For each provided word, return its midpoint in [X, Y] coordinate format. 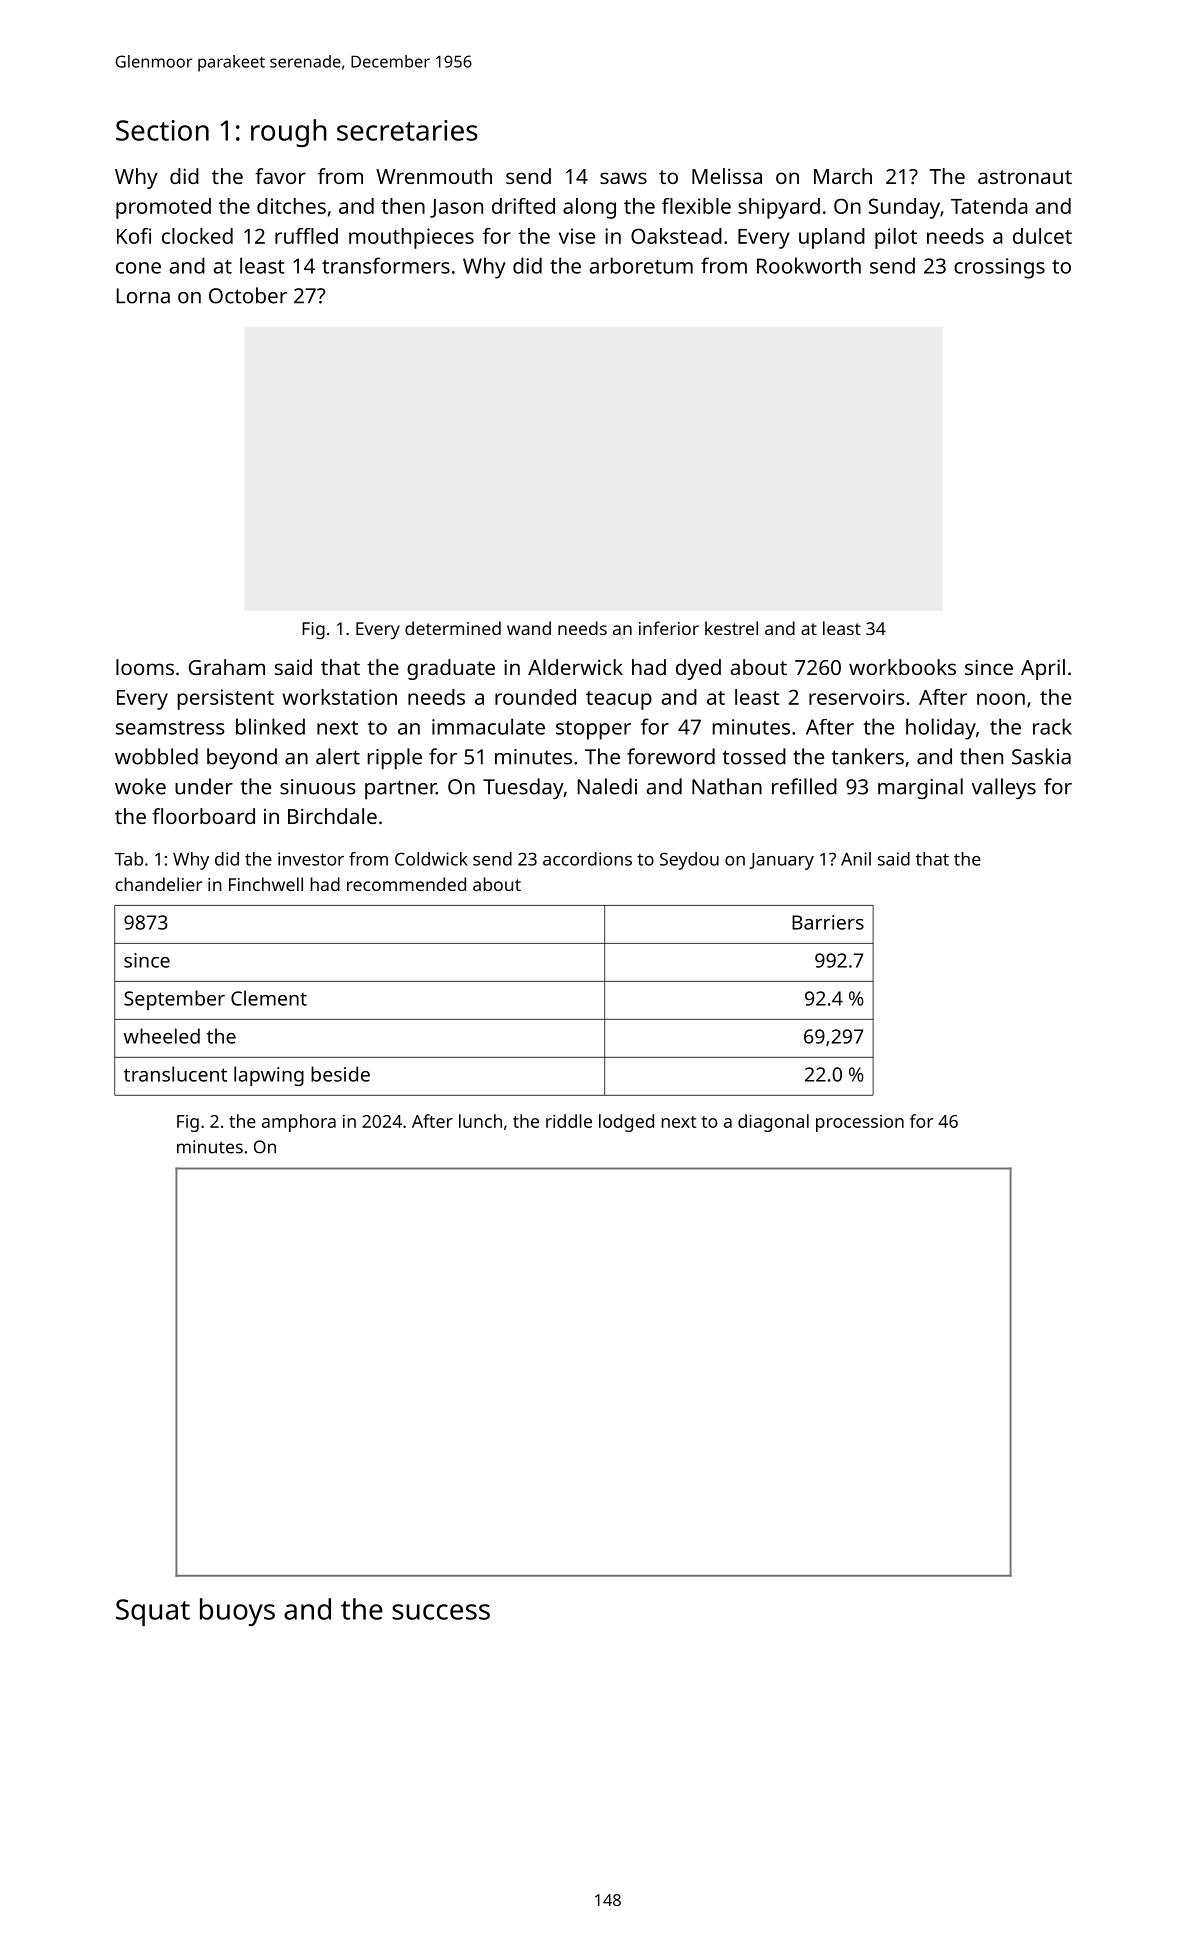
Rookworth [809, 265]
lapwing [269, 1076]
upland [832, 238]
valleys [1004, 788]
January [781, 861]
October [248, 295]
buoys [237, 1612]
